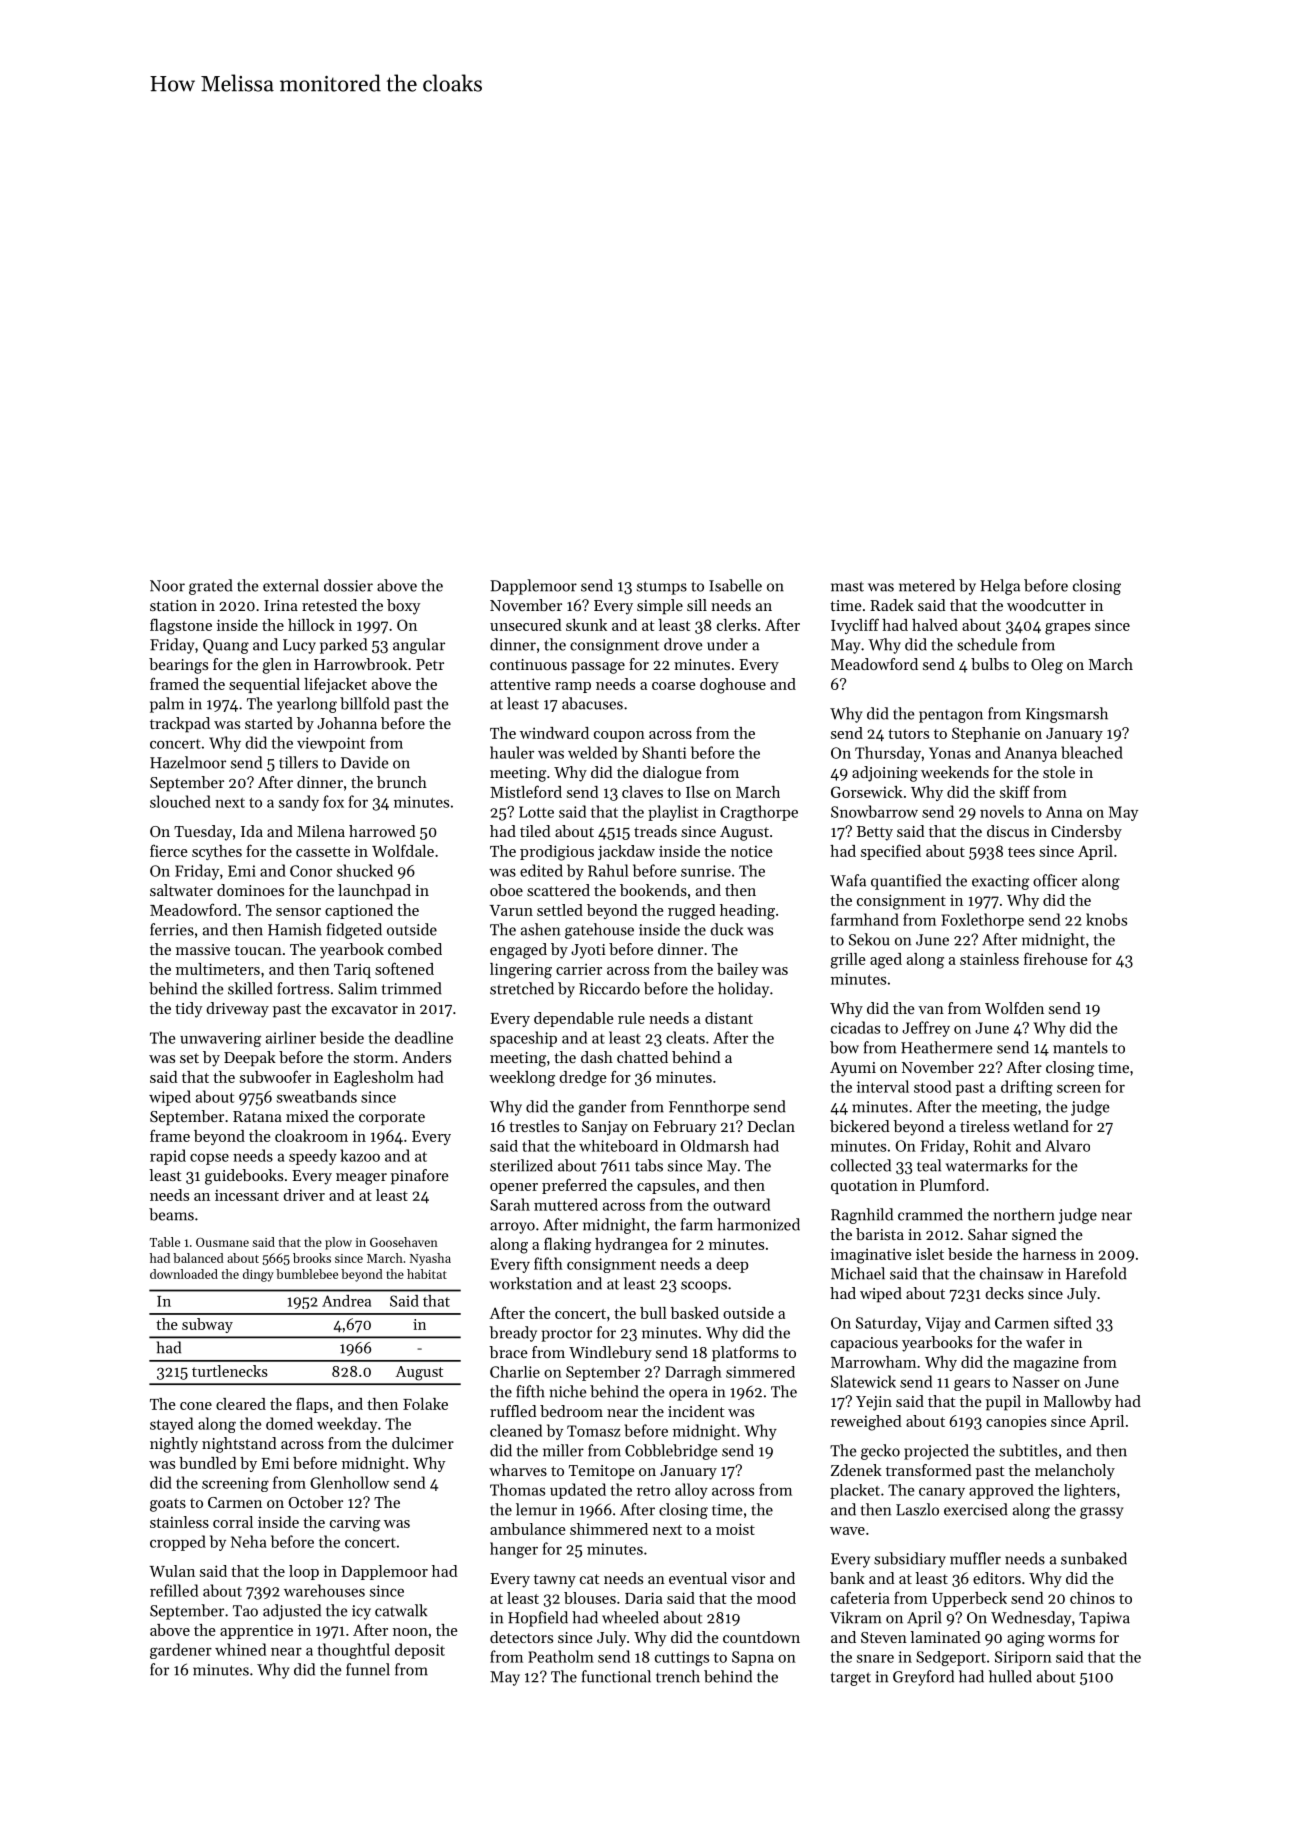 Image resolution: width=1291 pixels, height=1826 pixels. Describe the element at coordinates (355, 1524) in the image. I see `carving` at that location.
